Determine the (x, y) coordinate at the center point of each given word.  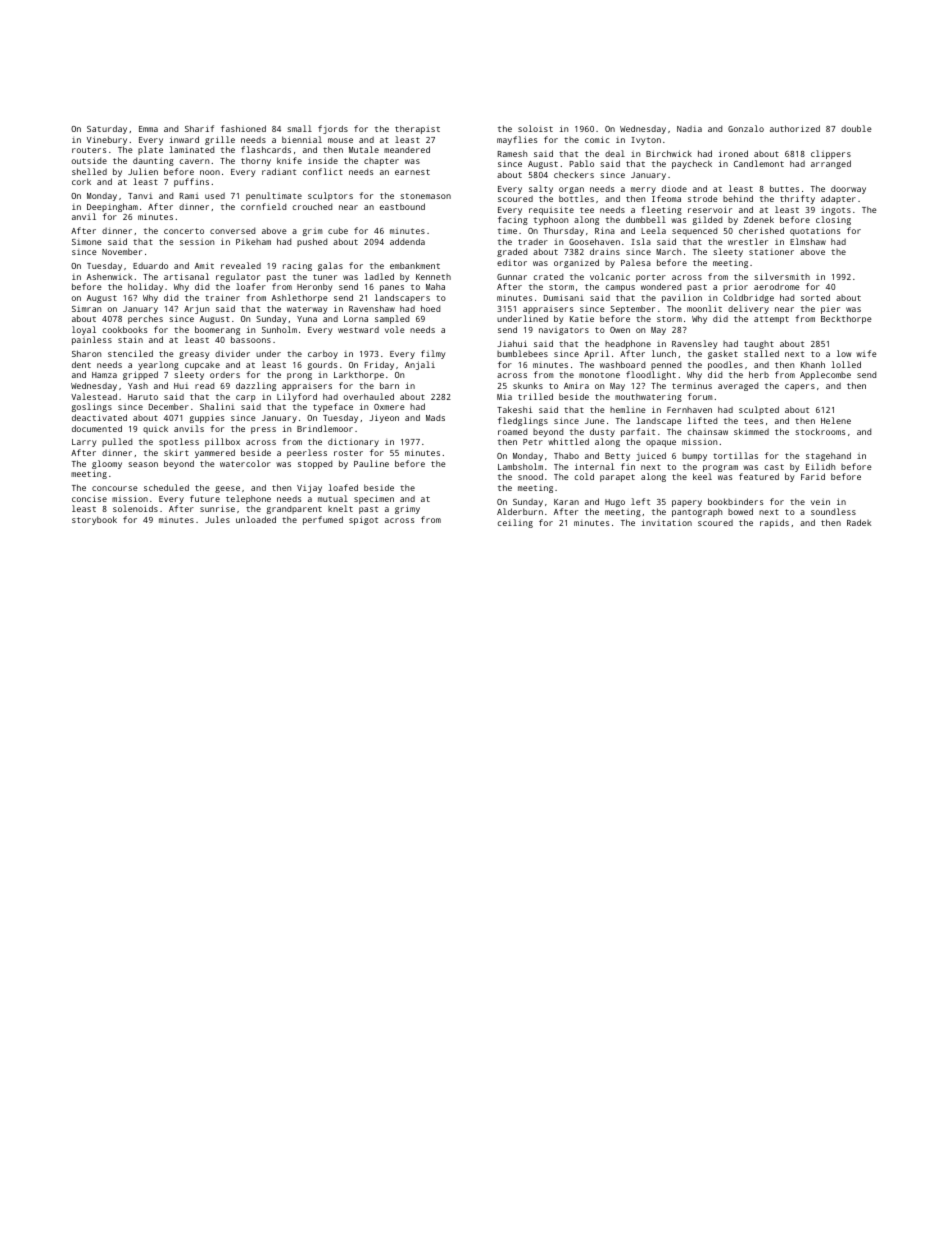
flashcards (266, 149)
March (668, 251)
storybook (94, 520)
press (263, 430)
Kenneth (433, 277)
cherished (761, 230)
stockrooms (820, 431)
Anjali (420, 365)
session (197, 242)
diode (674, 188)
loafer (251, 286)
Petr (533, 442)
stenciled (130, 353)
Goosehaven (594, 241)
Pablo (581, 163)
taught (759, 345)
